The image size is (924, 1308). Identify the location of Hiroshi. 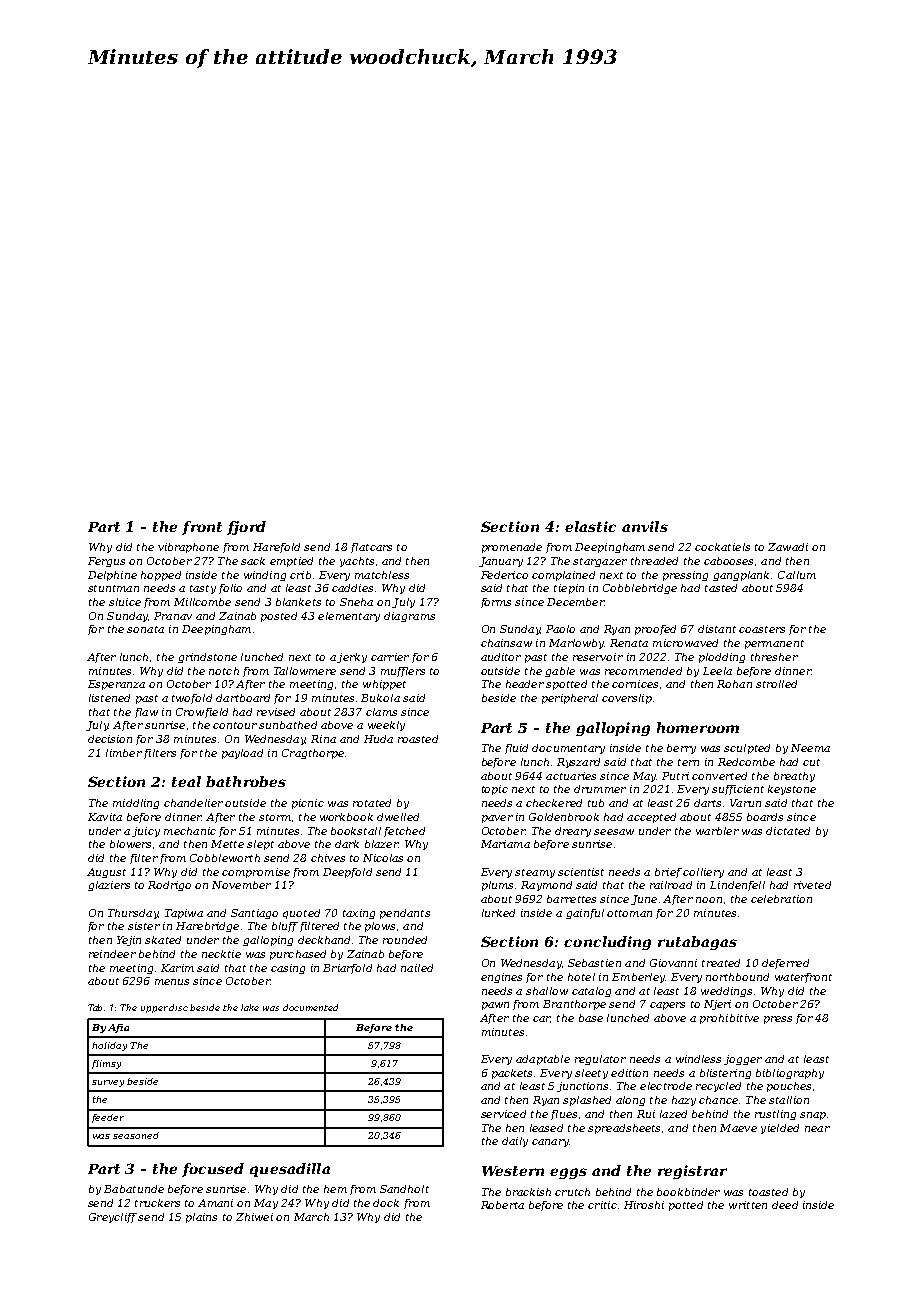
(644, 1205).
